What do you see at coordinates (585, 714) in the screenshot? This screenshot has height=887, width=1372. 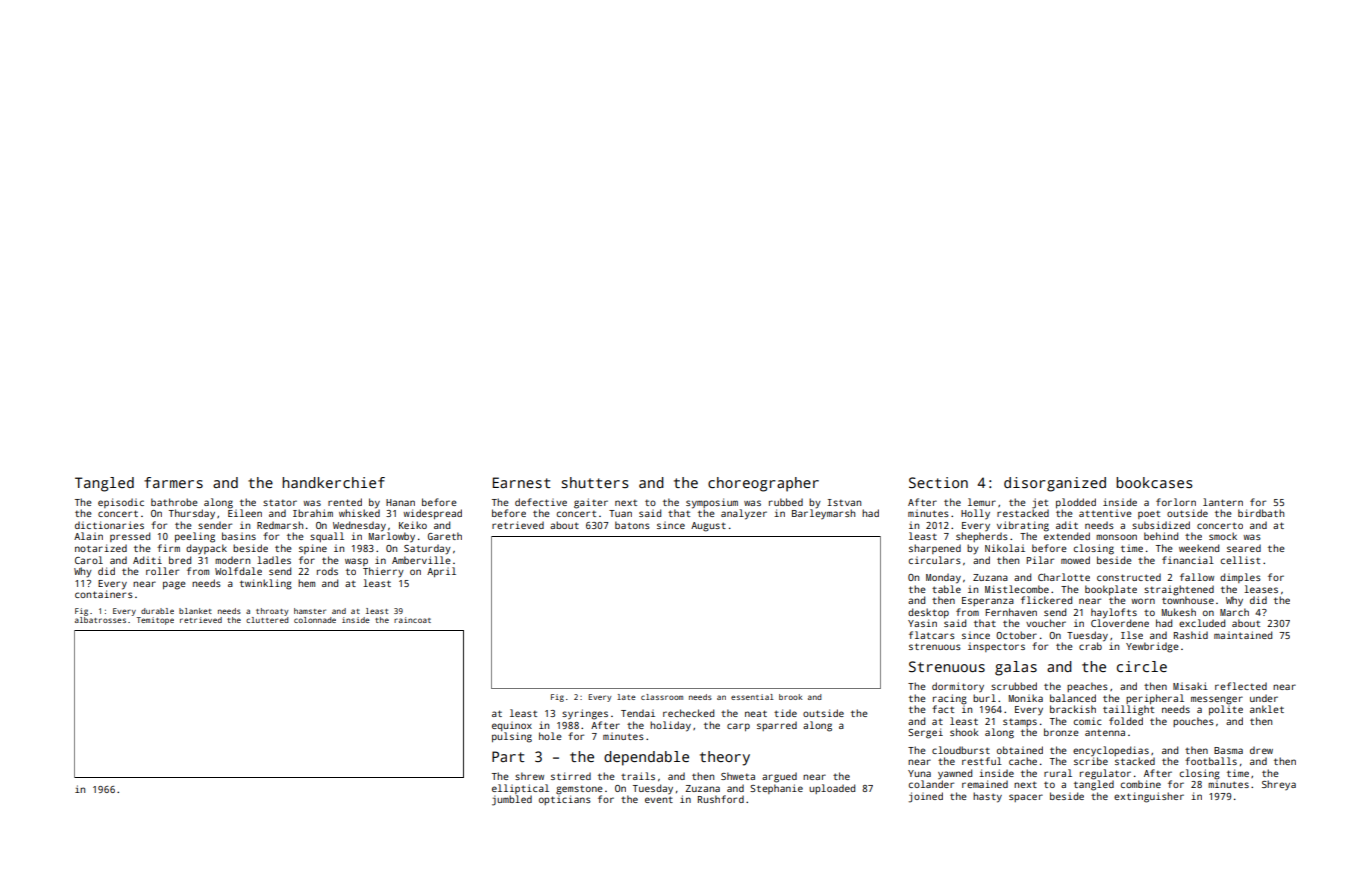 I see `syringes` at bounding box center [585, 714].
